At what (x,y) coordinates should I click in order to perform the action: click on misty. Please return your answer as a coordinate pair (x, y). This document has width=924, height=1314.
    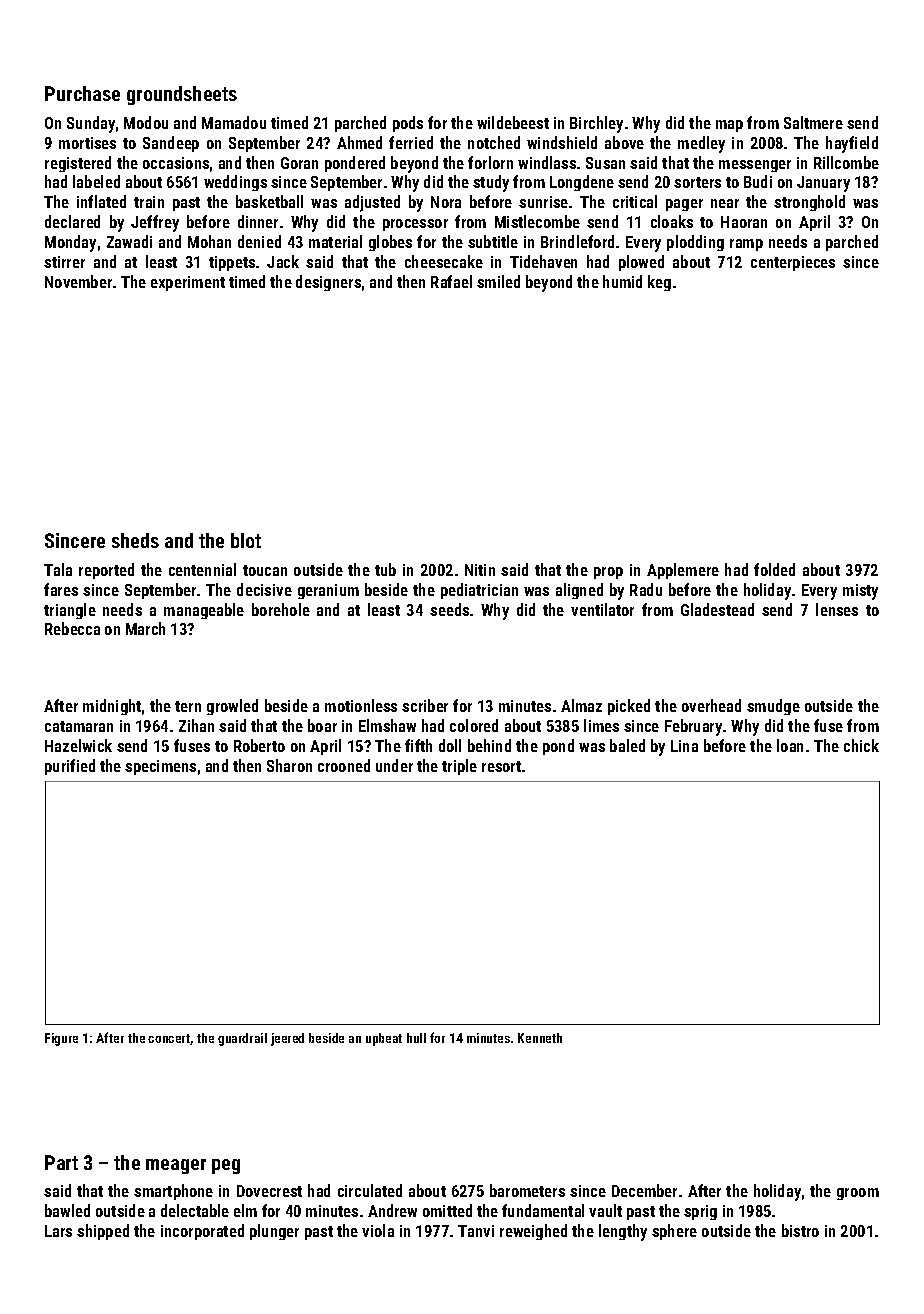
    Looking at the image, I should click on (860, 592).
